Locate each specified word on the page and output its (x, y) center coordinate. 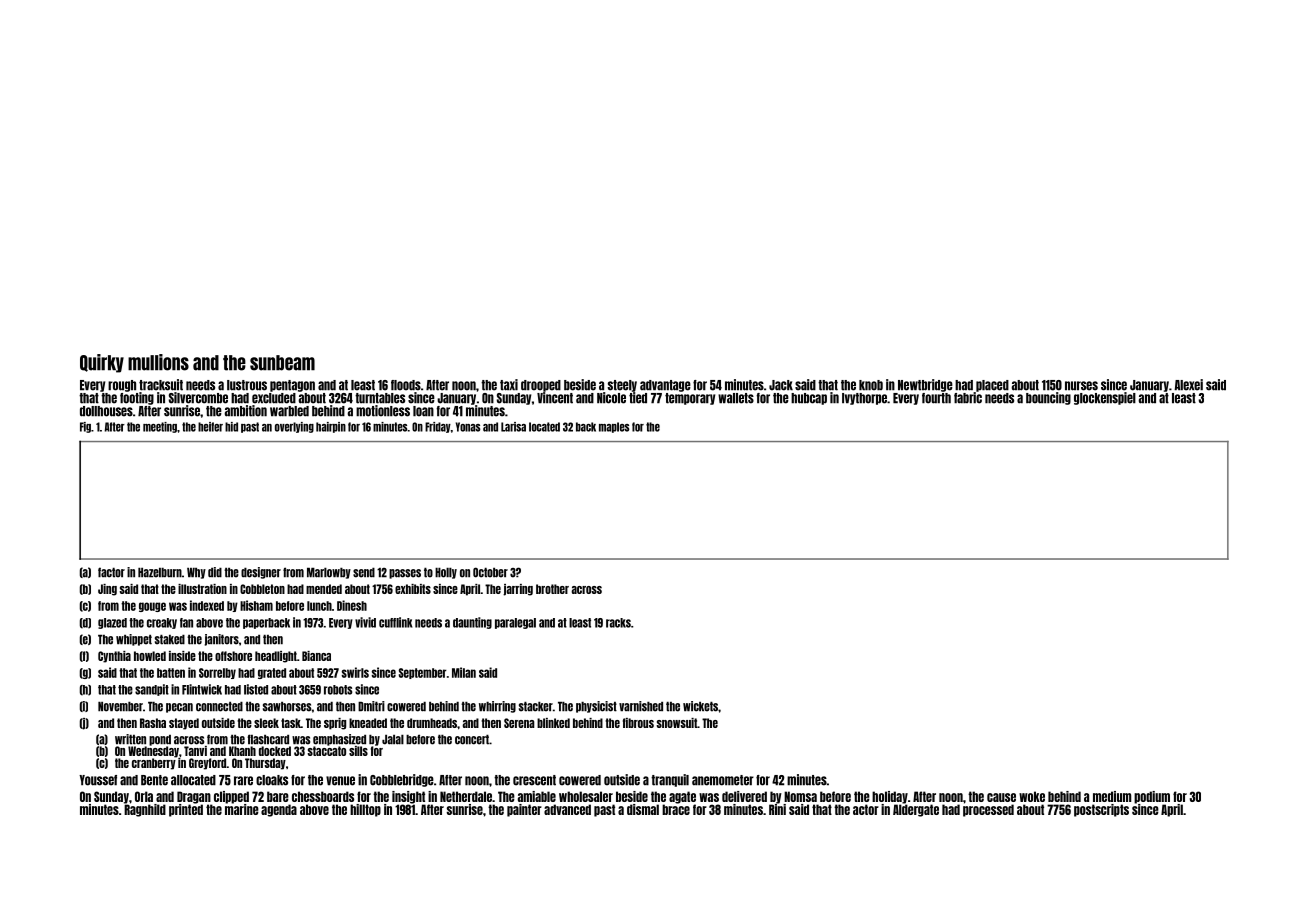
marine (242, 809)
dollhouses (106, 411)
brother (552, 589)
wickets (700, 706)
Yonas (468, 427)
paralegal (515, 623)
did (215, 572)
